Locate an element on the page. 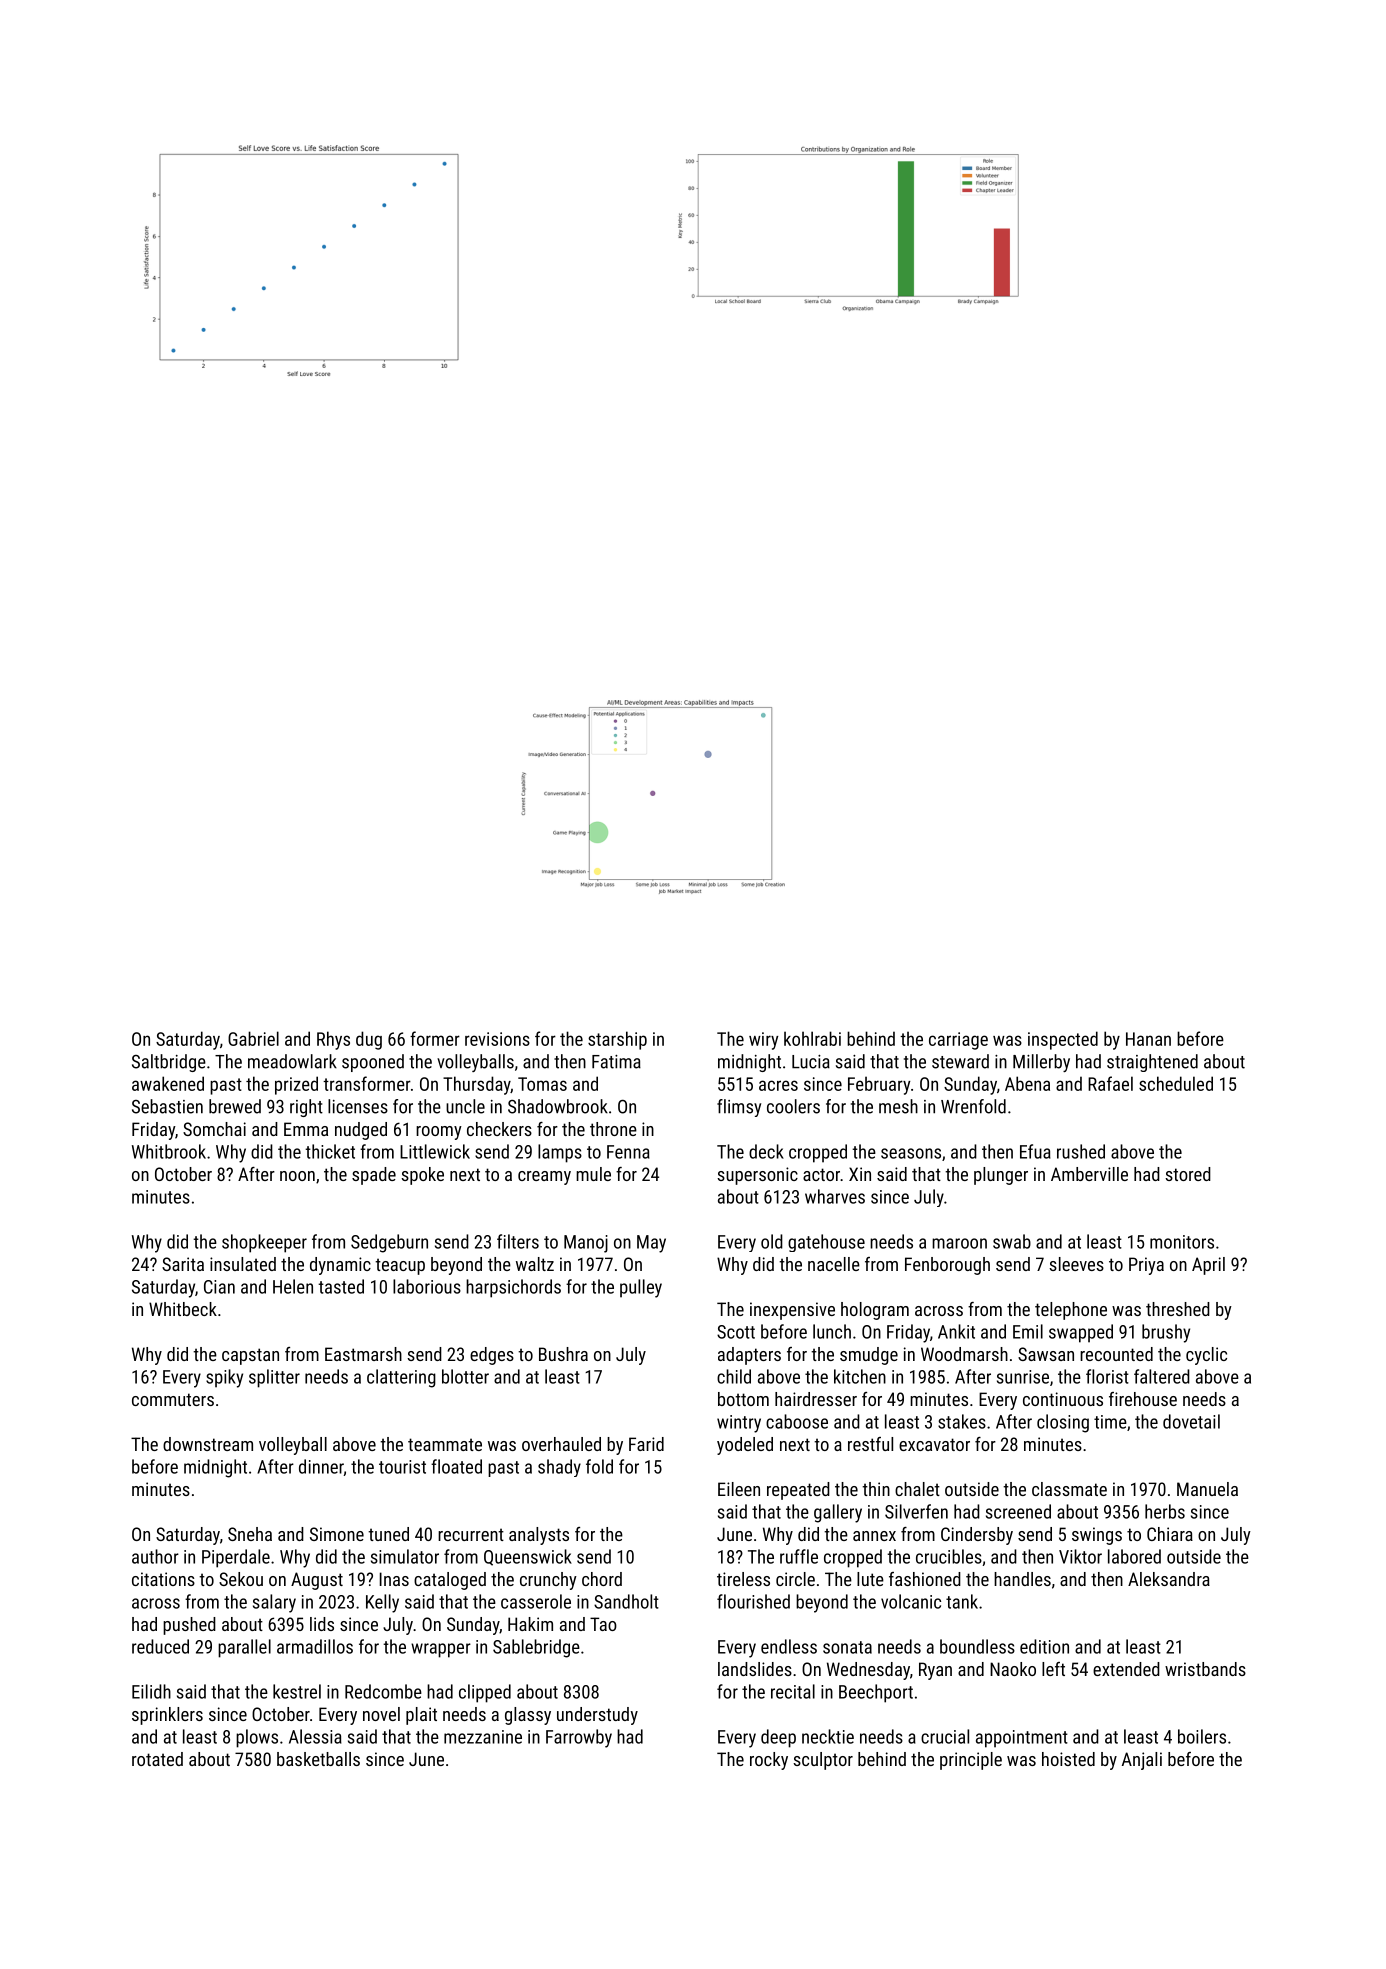  capstan is located at coordinates (250, 1356).
